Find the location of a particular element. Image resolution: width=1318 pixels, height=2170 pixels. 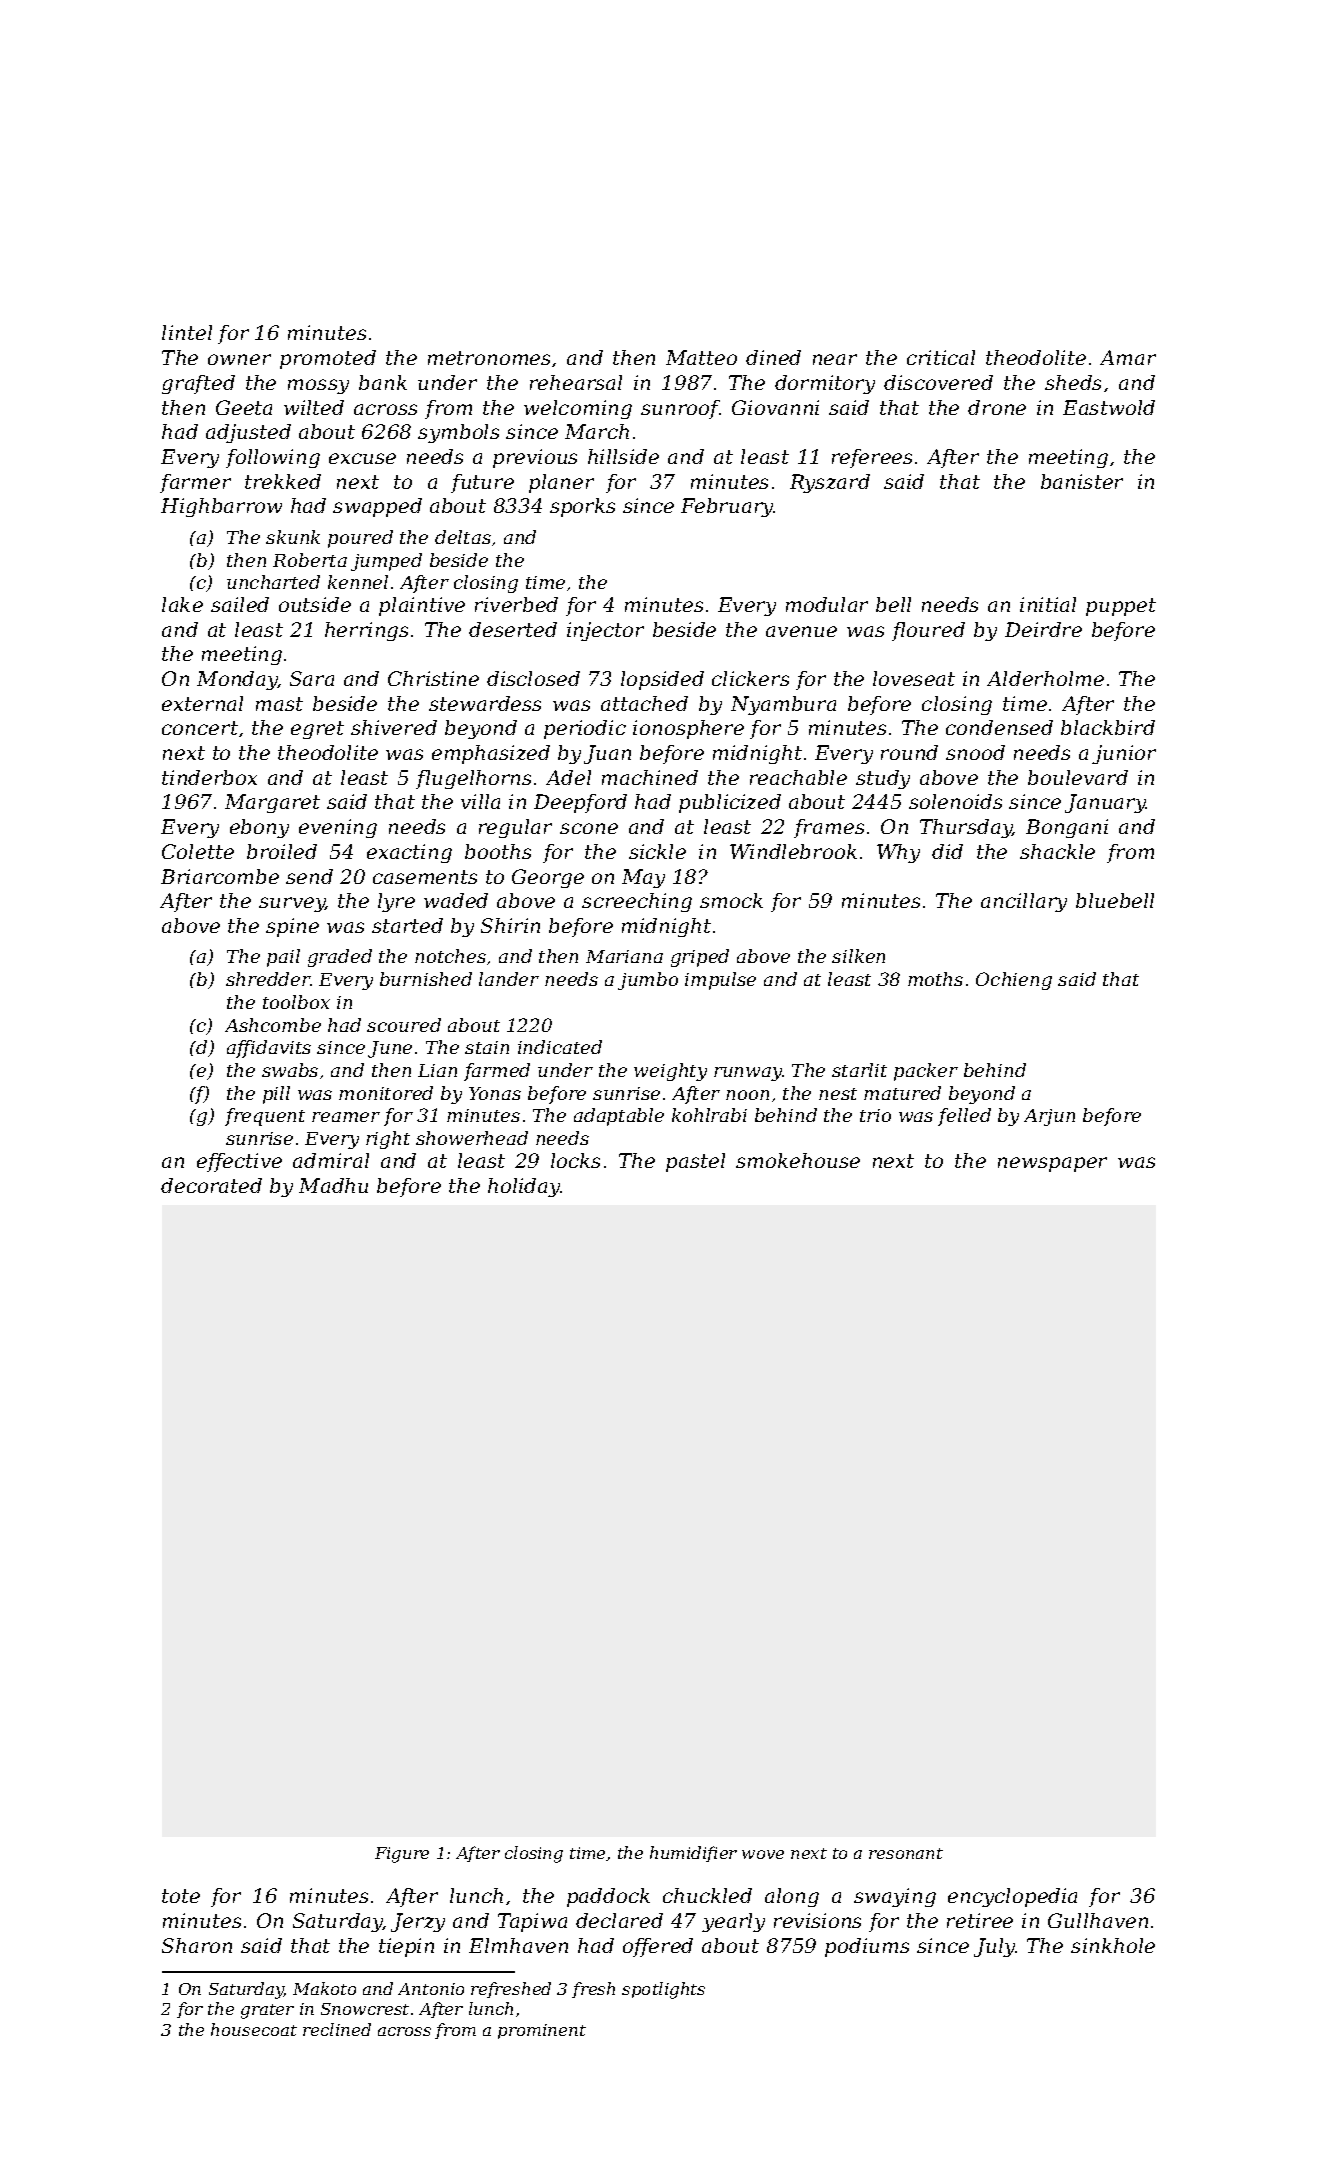

Figure is located at coordinates (402, 1855).
